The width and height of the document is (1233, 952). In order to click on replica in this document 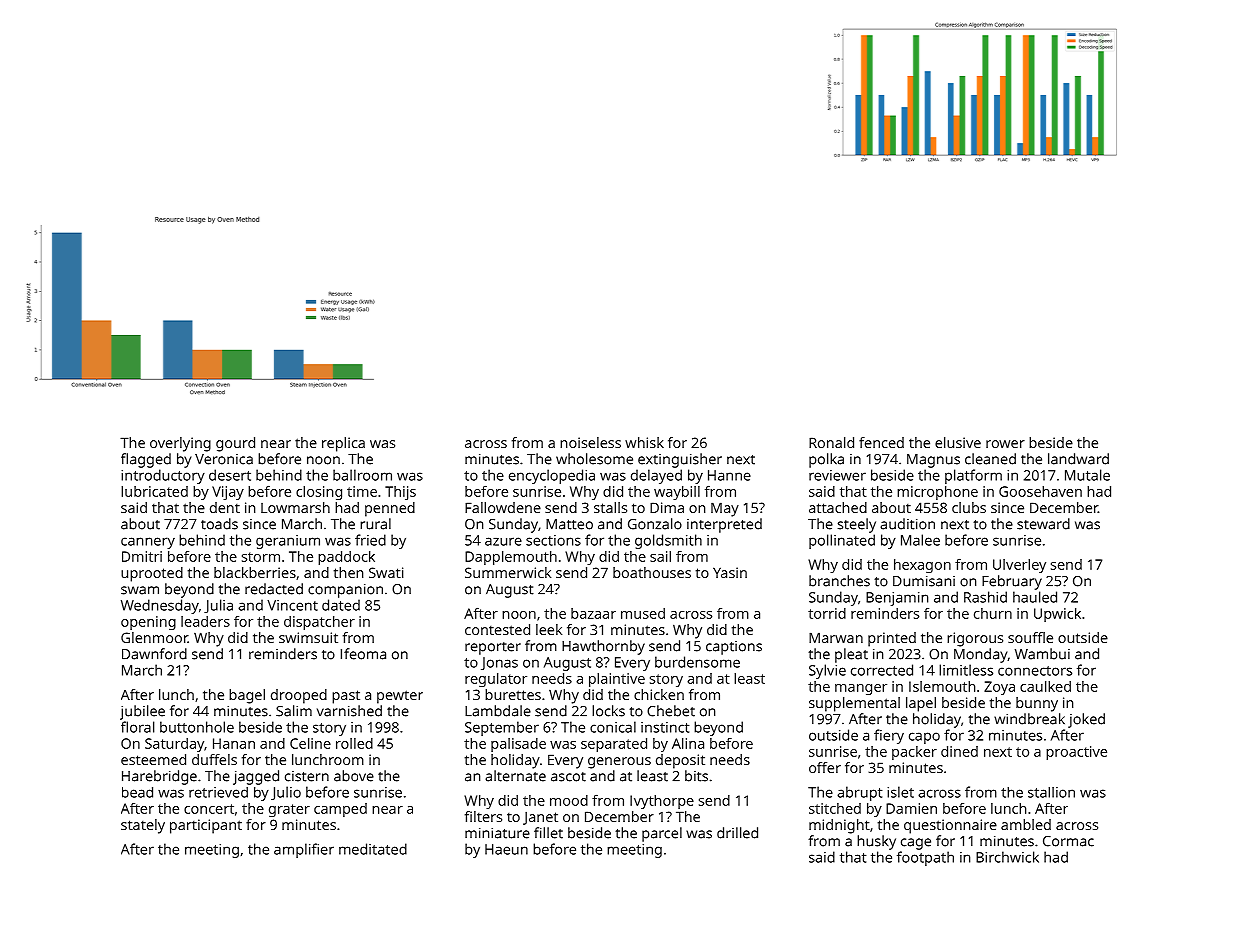, I will do `click(343, 444)`.
